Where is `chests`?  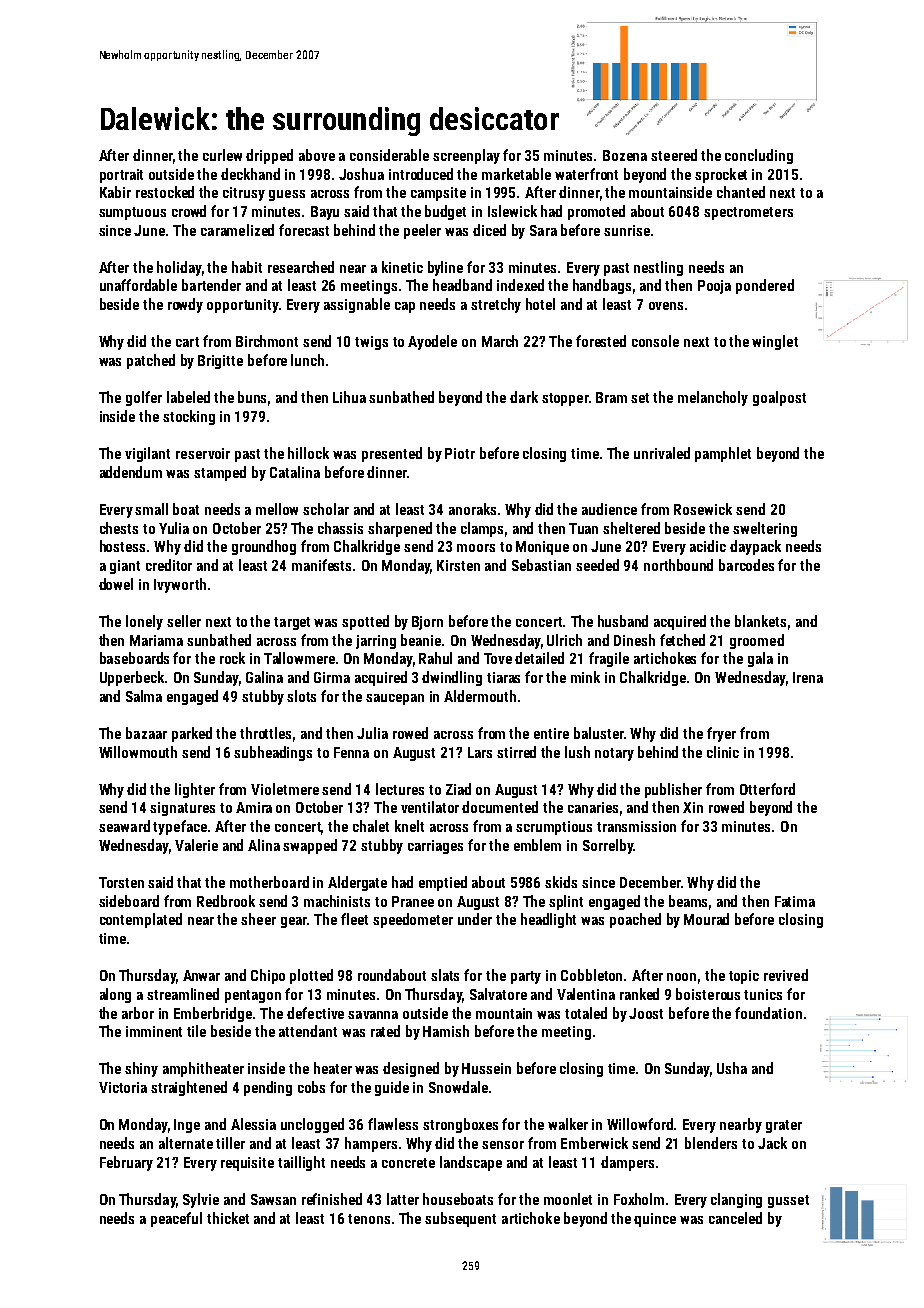
chests is located at coordinates (119, 528).
